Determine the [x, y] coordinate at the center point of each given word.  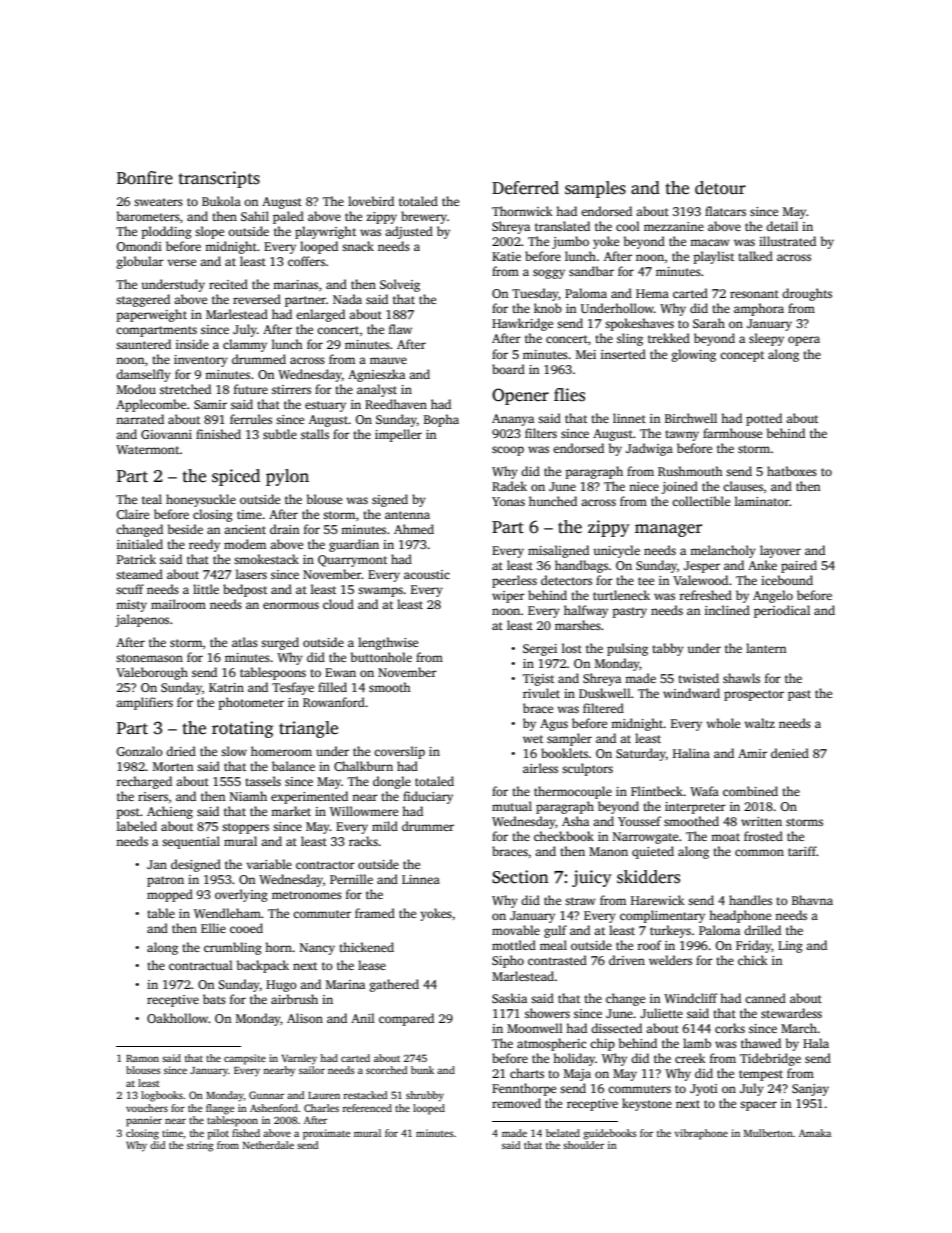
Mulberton [768, 1133]
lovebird [371, 201]
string [200, 1146]
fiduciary [428, 797]
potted [764, 419]
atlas [245, 642]
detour [720, 188]
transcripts [219, 179]
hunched [553, 501]
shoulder [583, 1145]
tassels [263, 781]
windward [691, 693]
